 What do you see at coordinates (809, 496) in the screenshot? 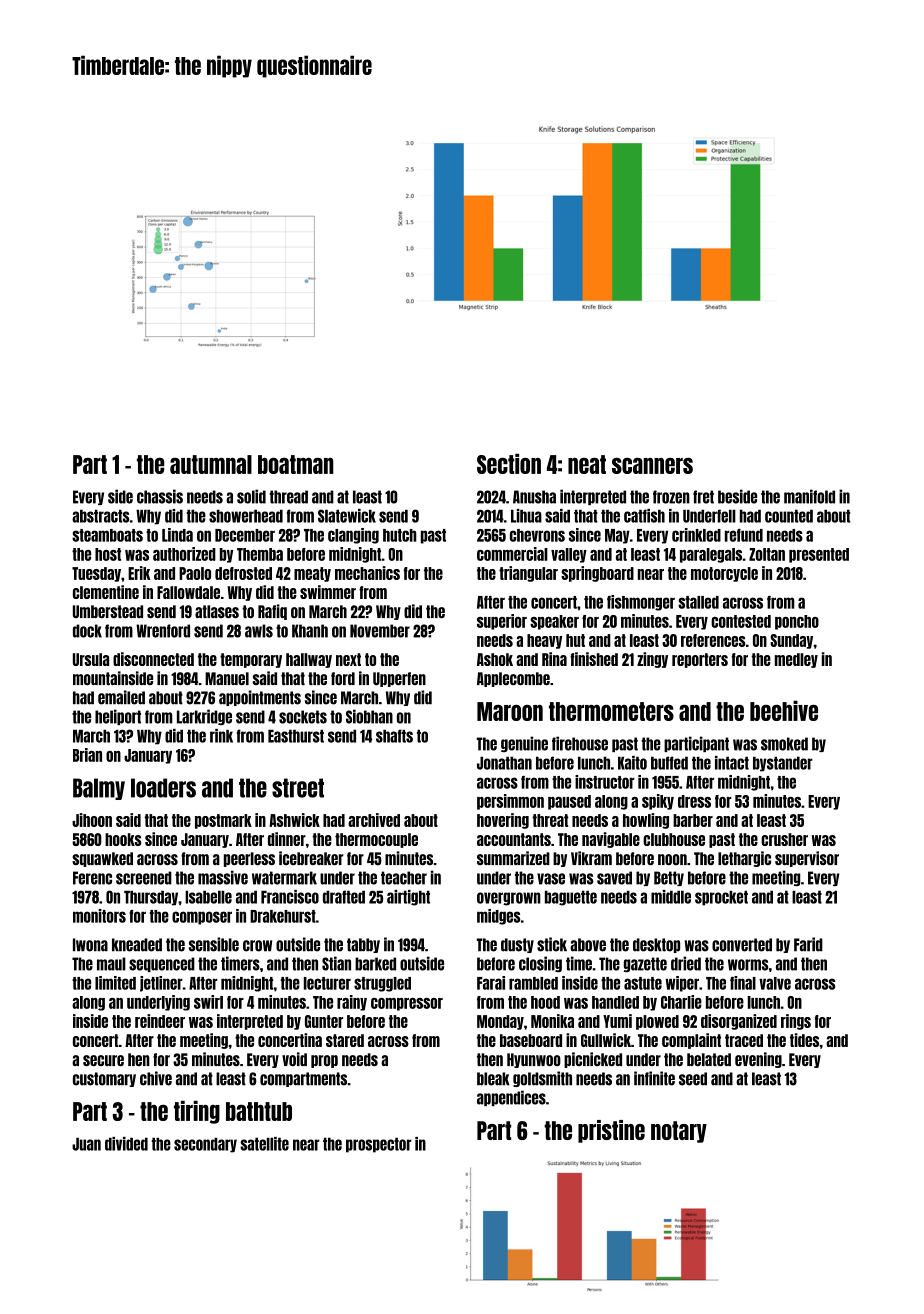
I see `manifold` at bounding box center [809, 496].
